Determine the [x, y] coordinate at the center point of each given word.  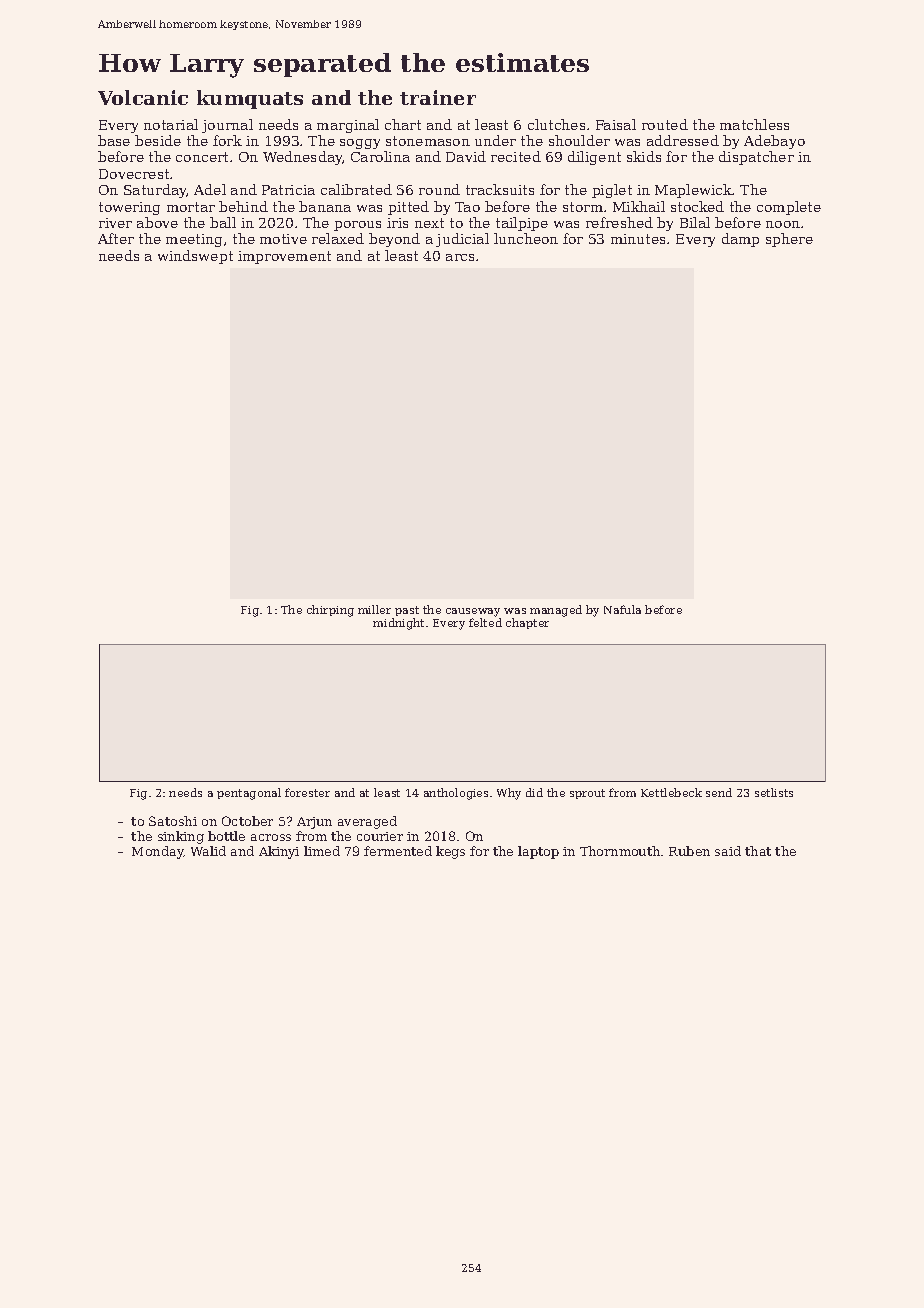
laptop [538, 852]
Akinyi [279, 852]
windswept [195, 257]
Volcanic [143, 97]
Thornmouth [620, 851]
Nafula [622, 609]
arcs [460, 257]
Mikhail [639, 206]
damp [740, 240]
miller [374, 609]
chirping [330, 611]
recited [516, 156]
